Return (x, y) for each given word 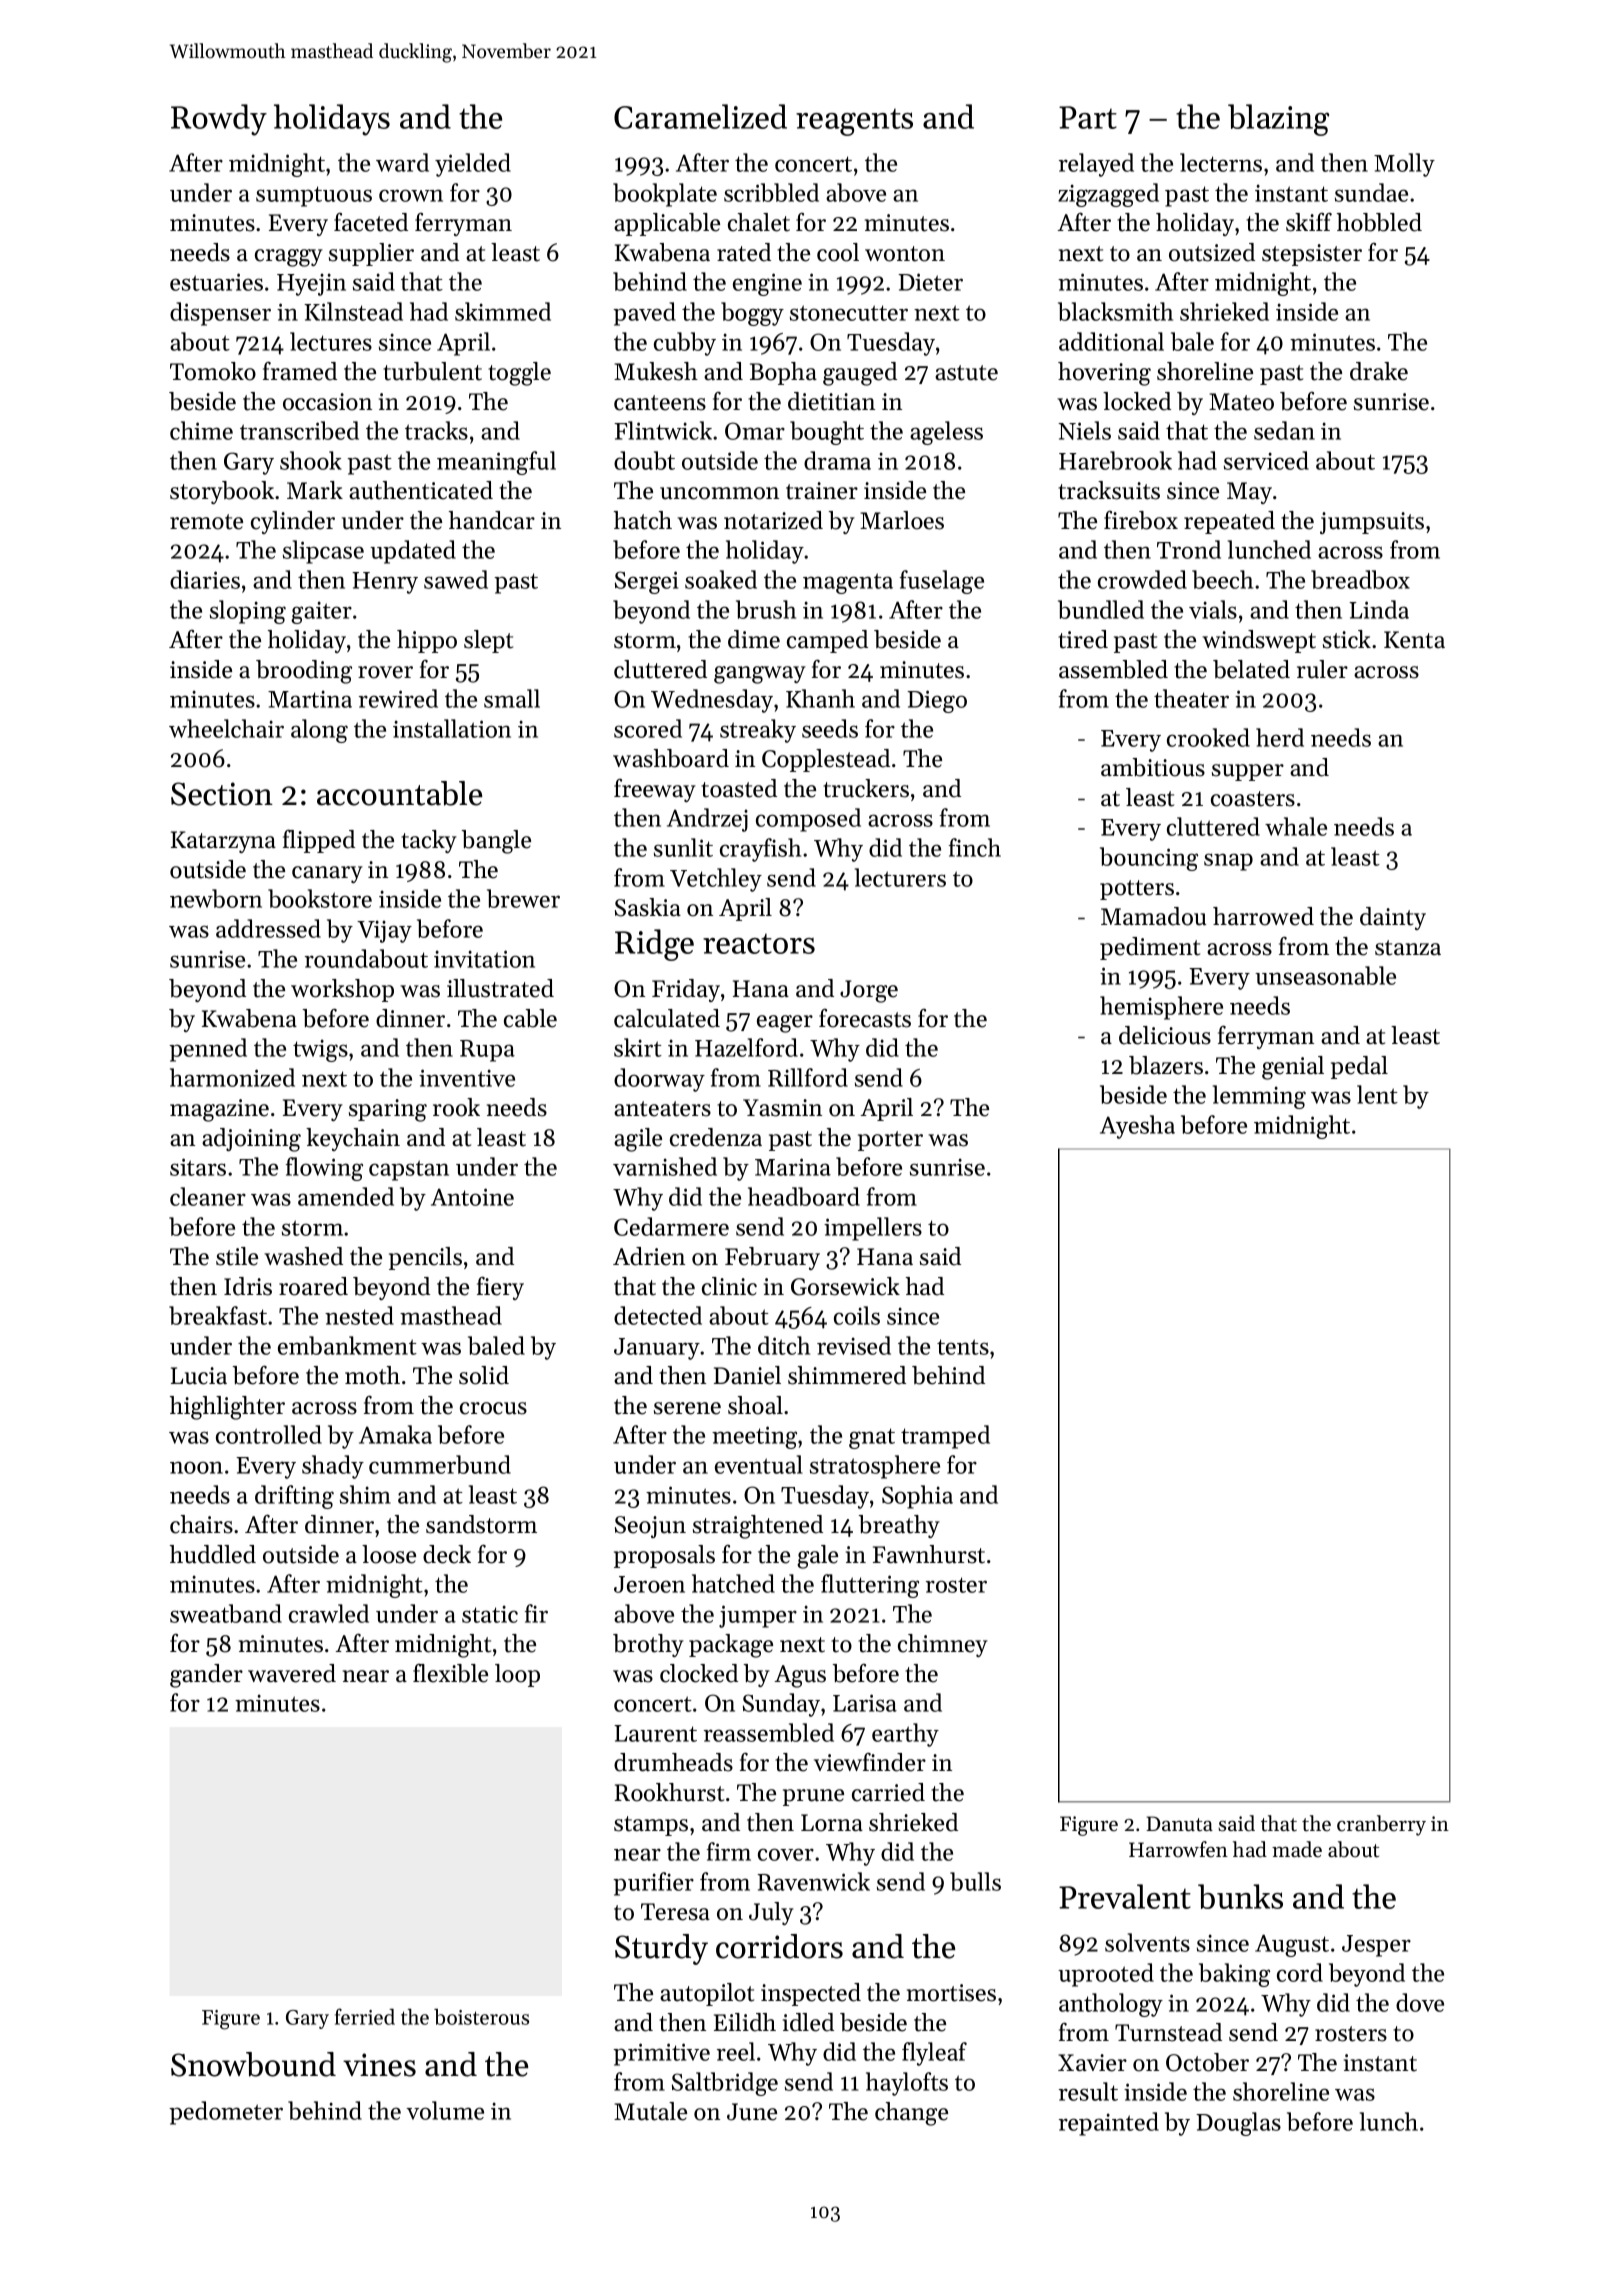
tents (963, 1347)
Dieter (930, 282)
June (752, 2112)
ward (402, 162)
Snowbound (253, 2064)
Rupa (487, 1051)
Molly (1404, 165)
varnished (665, 1166)
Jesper (1376, 1946)
